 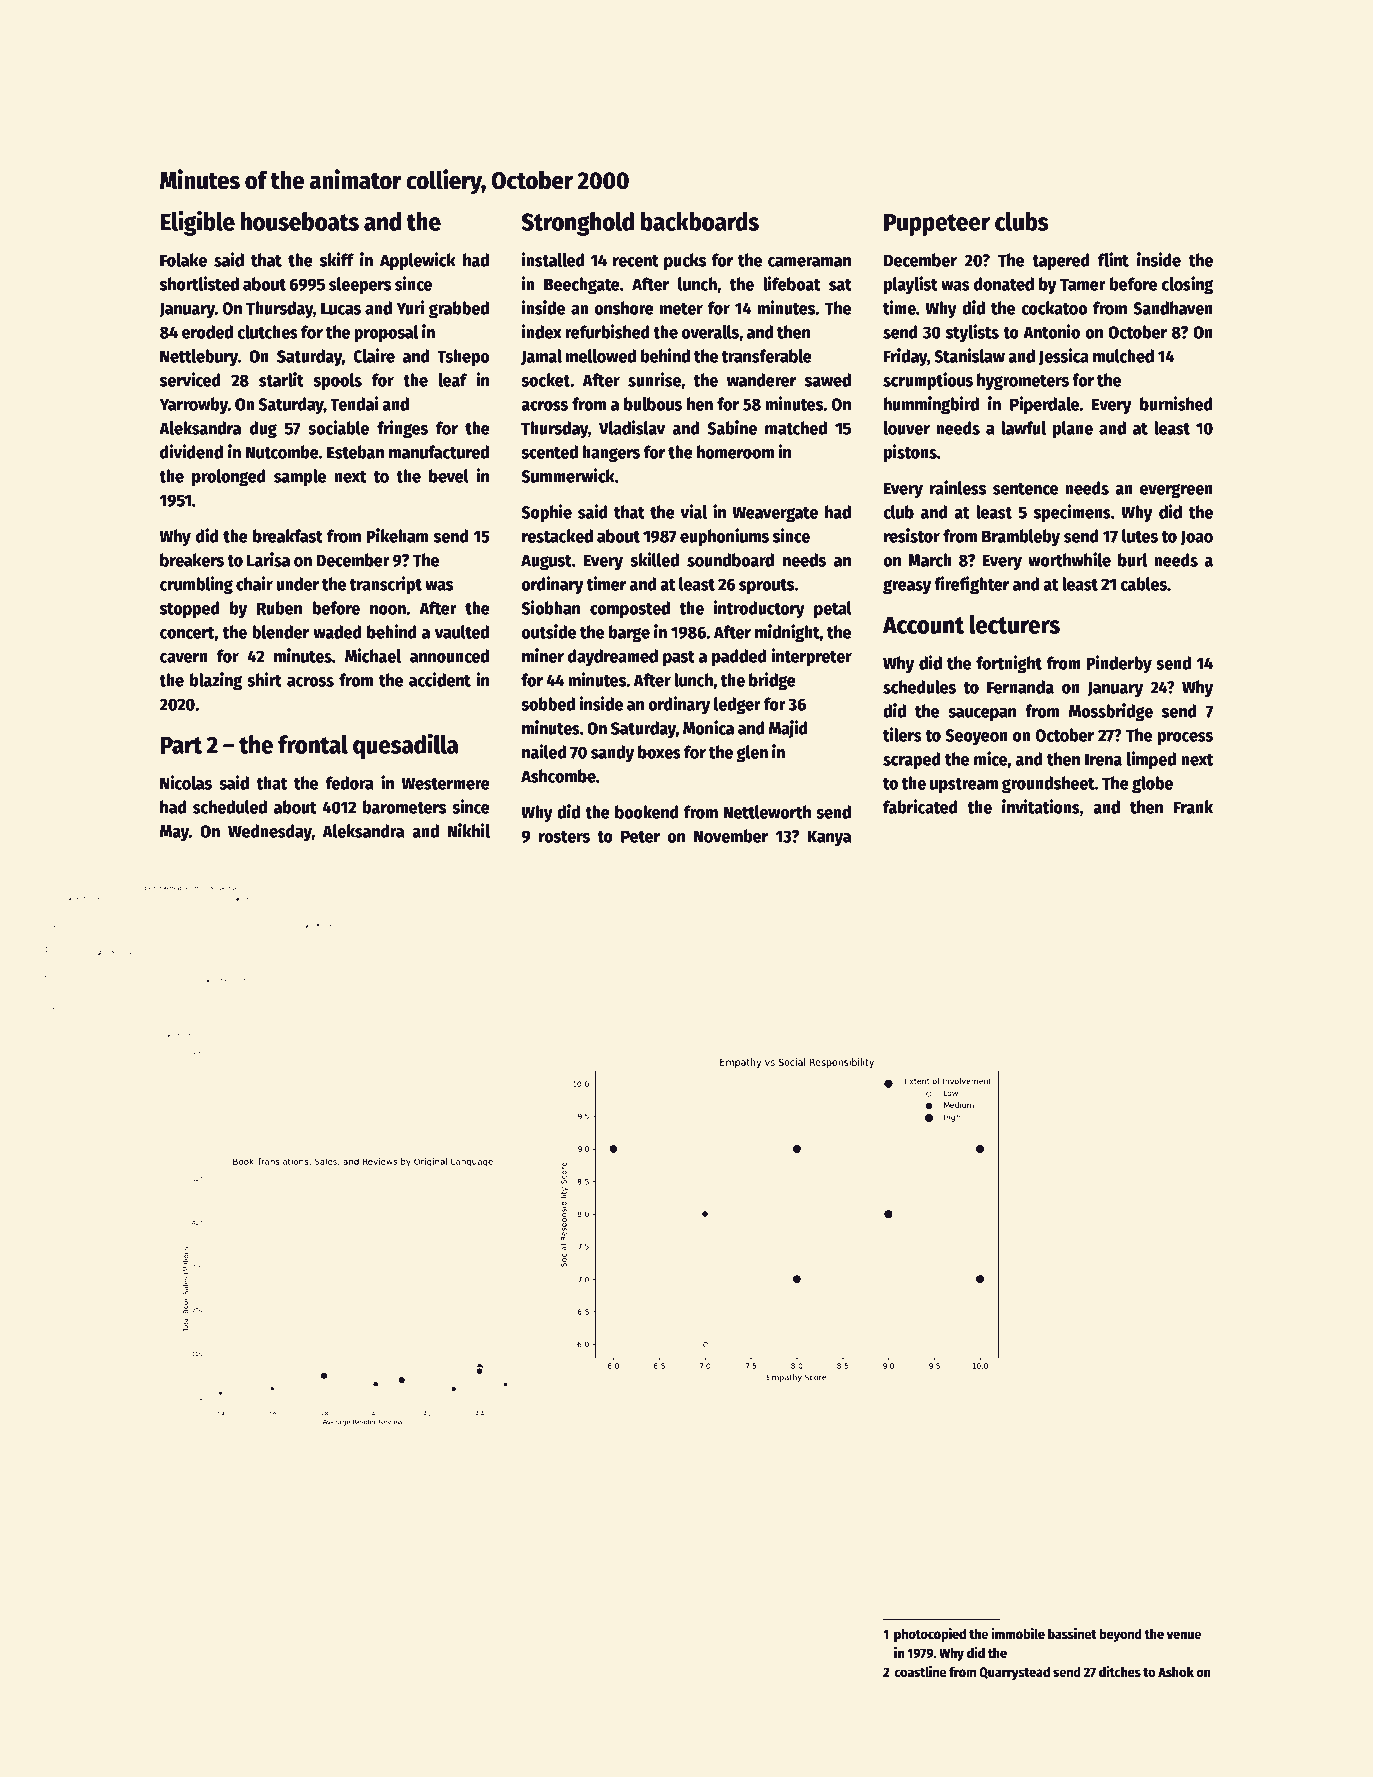 I want to click on invitations, so click(x=1041, y=806).
